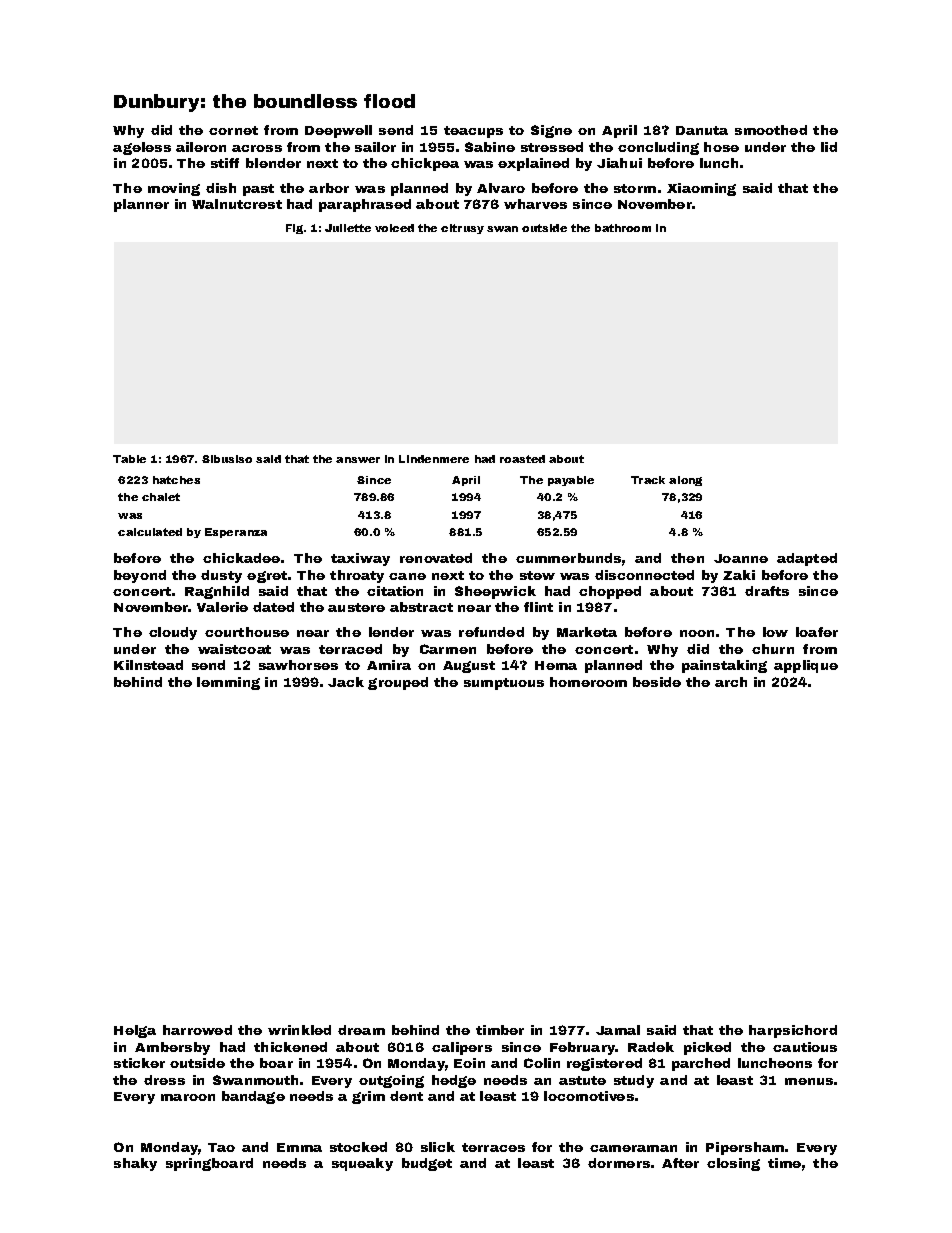  I want to click on sticker, so click(139, 1063).
